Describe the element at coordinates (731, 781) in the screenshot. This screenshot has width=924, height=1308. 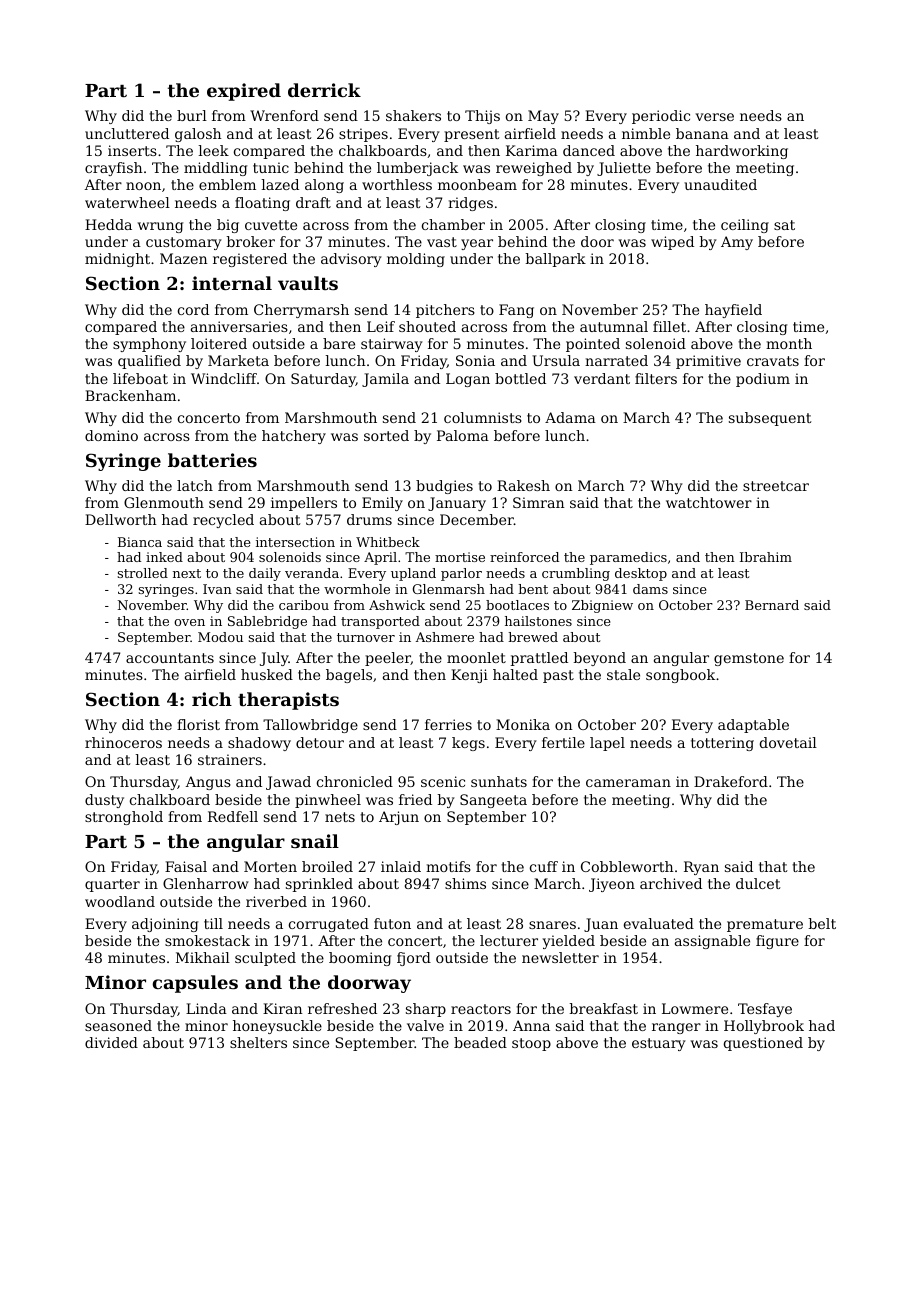
I see `Drakeford` at that location.
